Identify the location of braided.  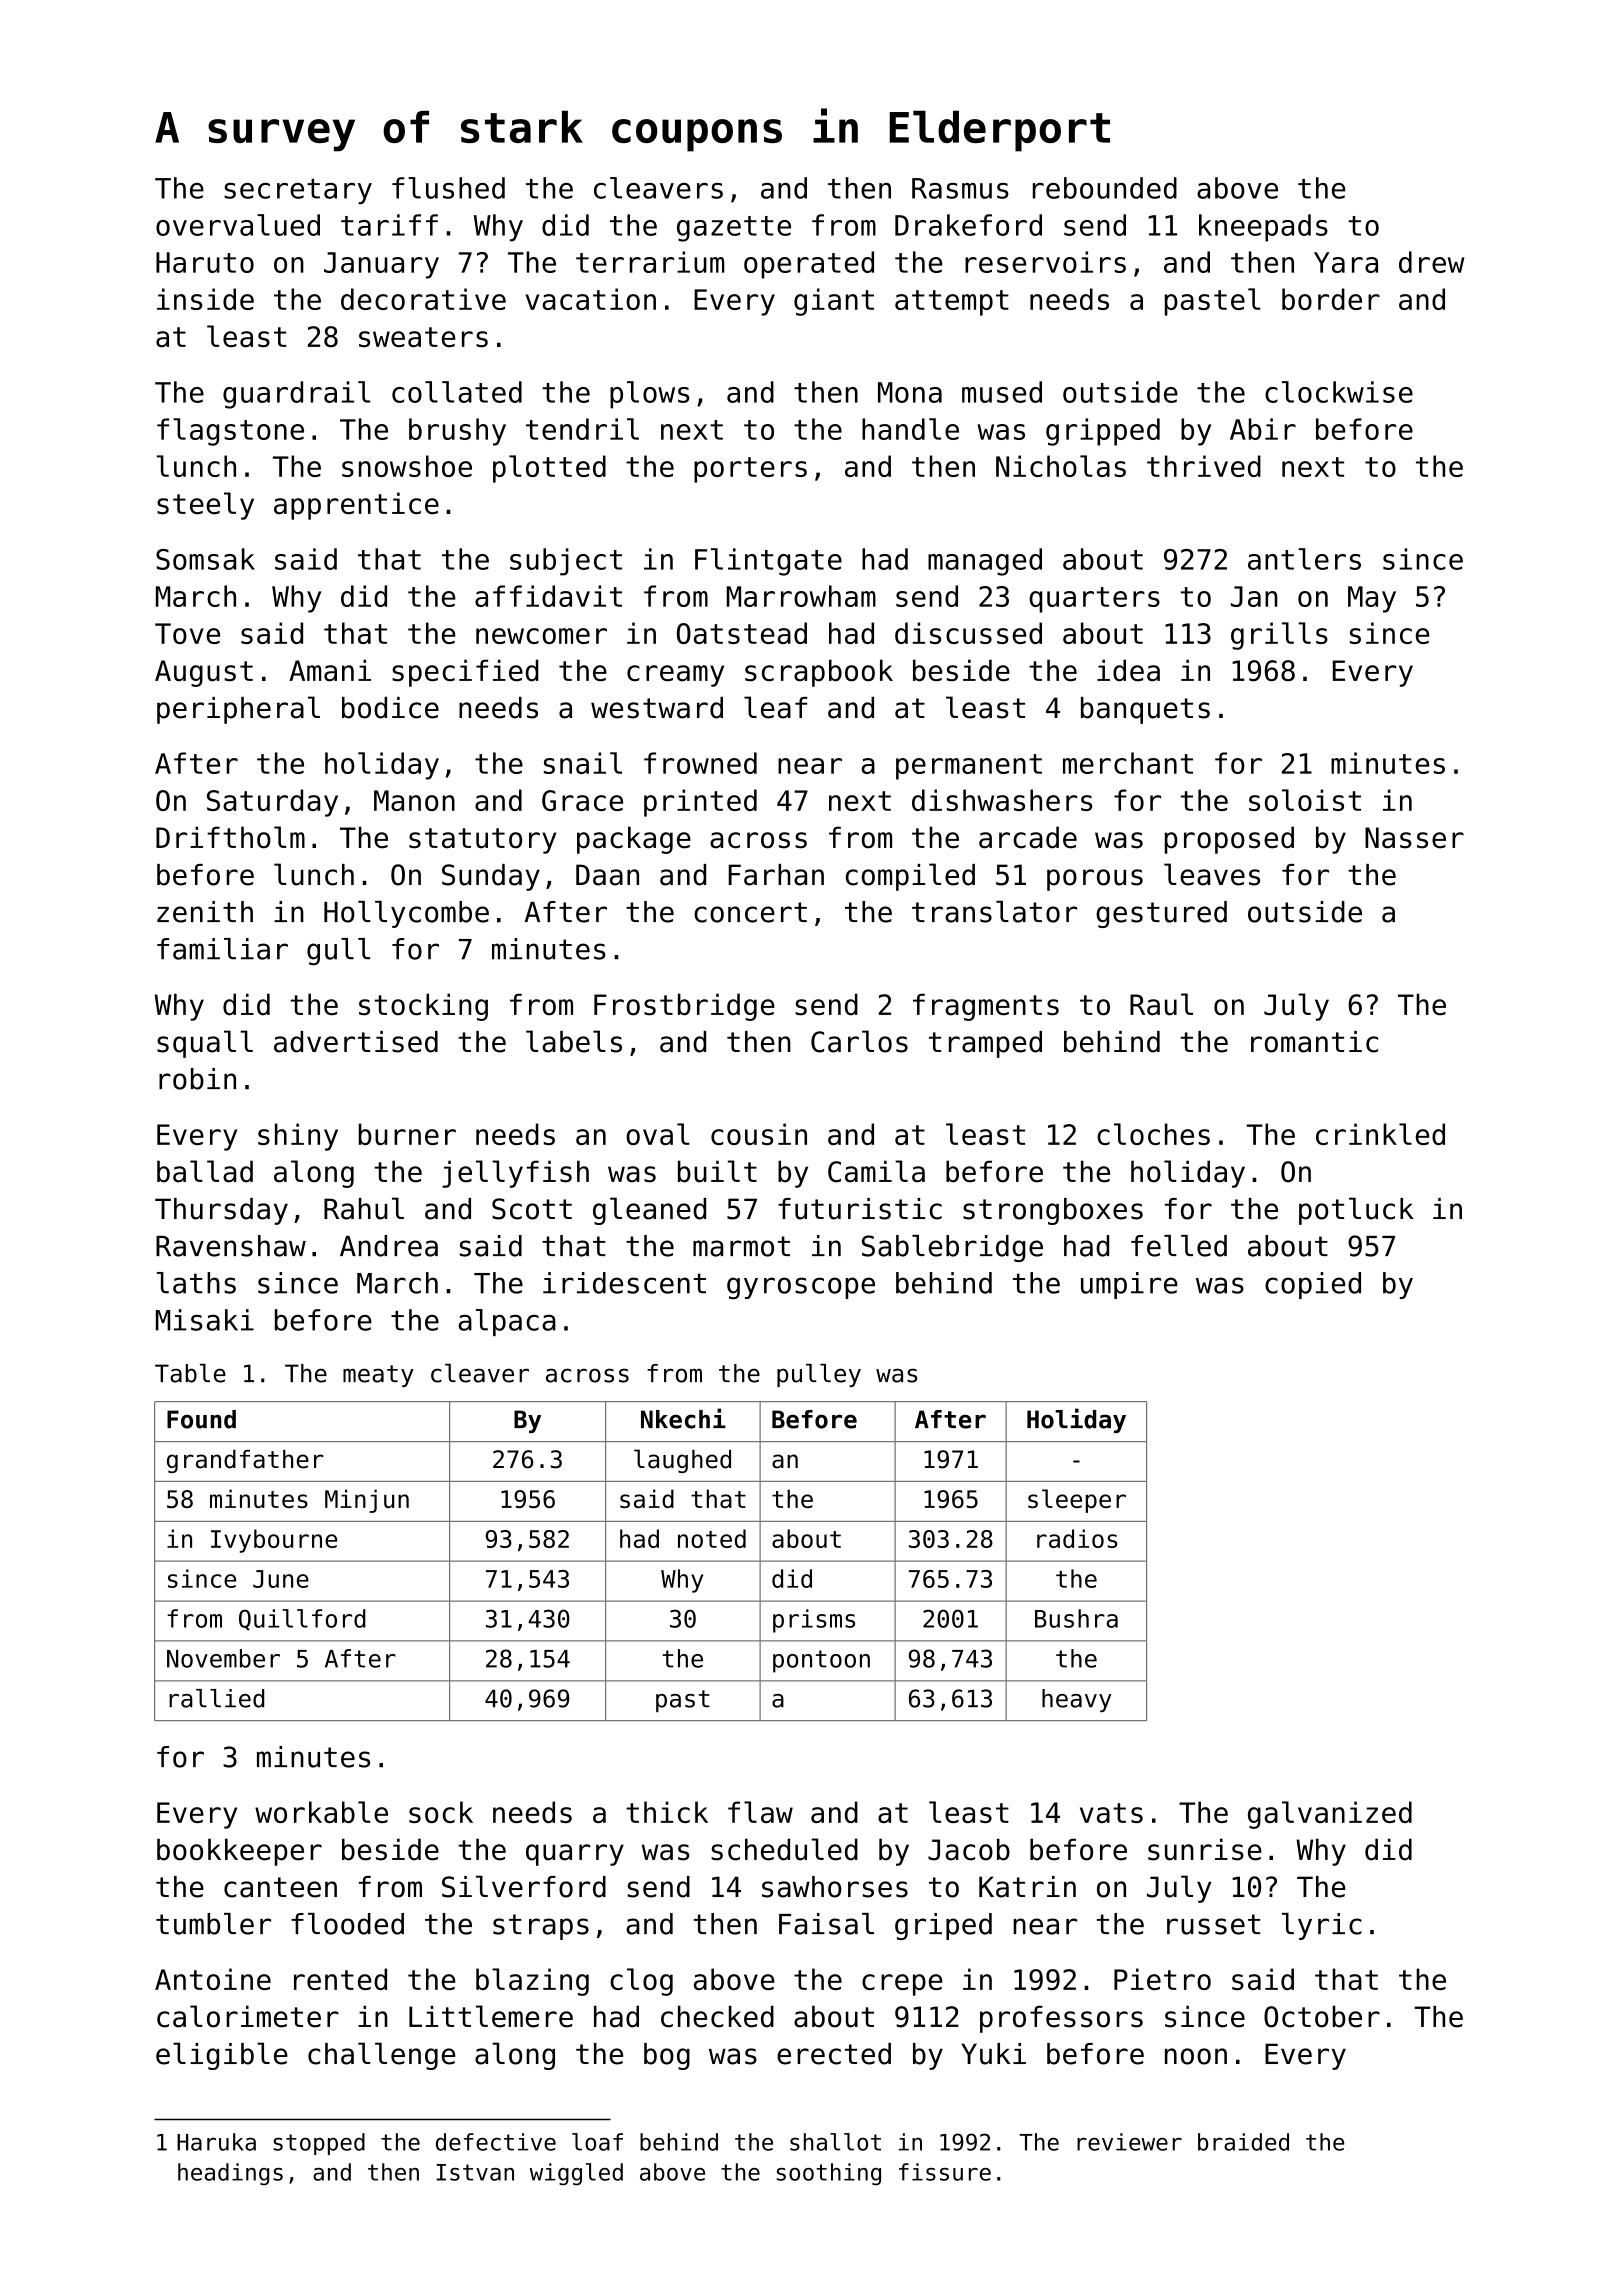
(1243, 2142).
